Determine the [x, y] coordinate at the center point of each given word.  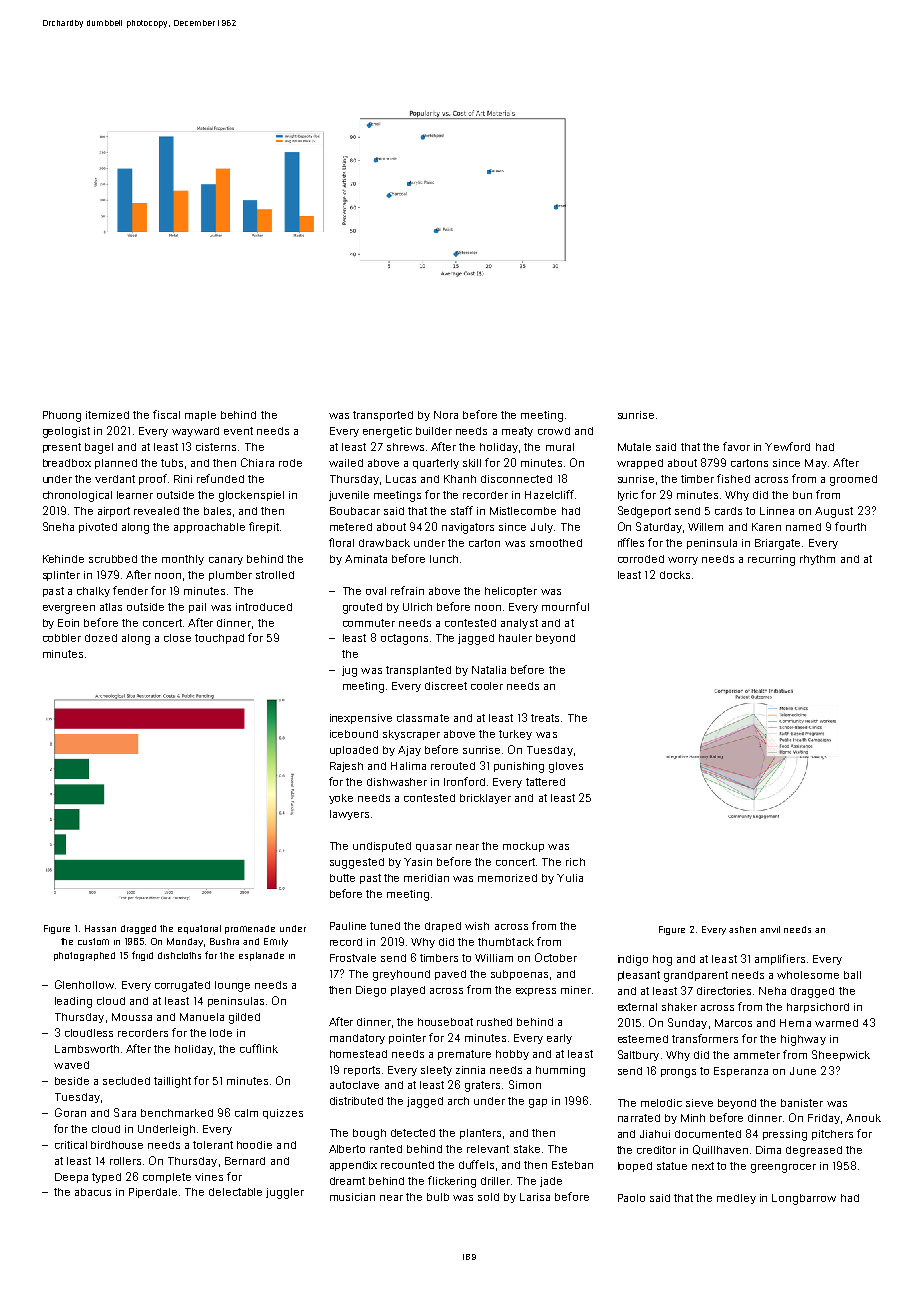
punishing [519, 767]
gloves [566, 767]
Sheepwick [841, 1055]
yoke [341, 799]
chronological [77, 496]
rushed [494, 1022]
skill [472, 463]
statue [672, 1166]
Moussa [132, 1017]
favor [736, 446]
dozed [101, 638]
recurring [771, 560]
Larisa [535, 1197]
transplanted [418, 671]
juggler [285, 1193]
